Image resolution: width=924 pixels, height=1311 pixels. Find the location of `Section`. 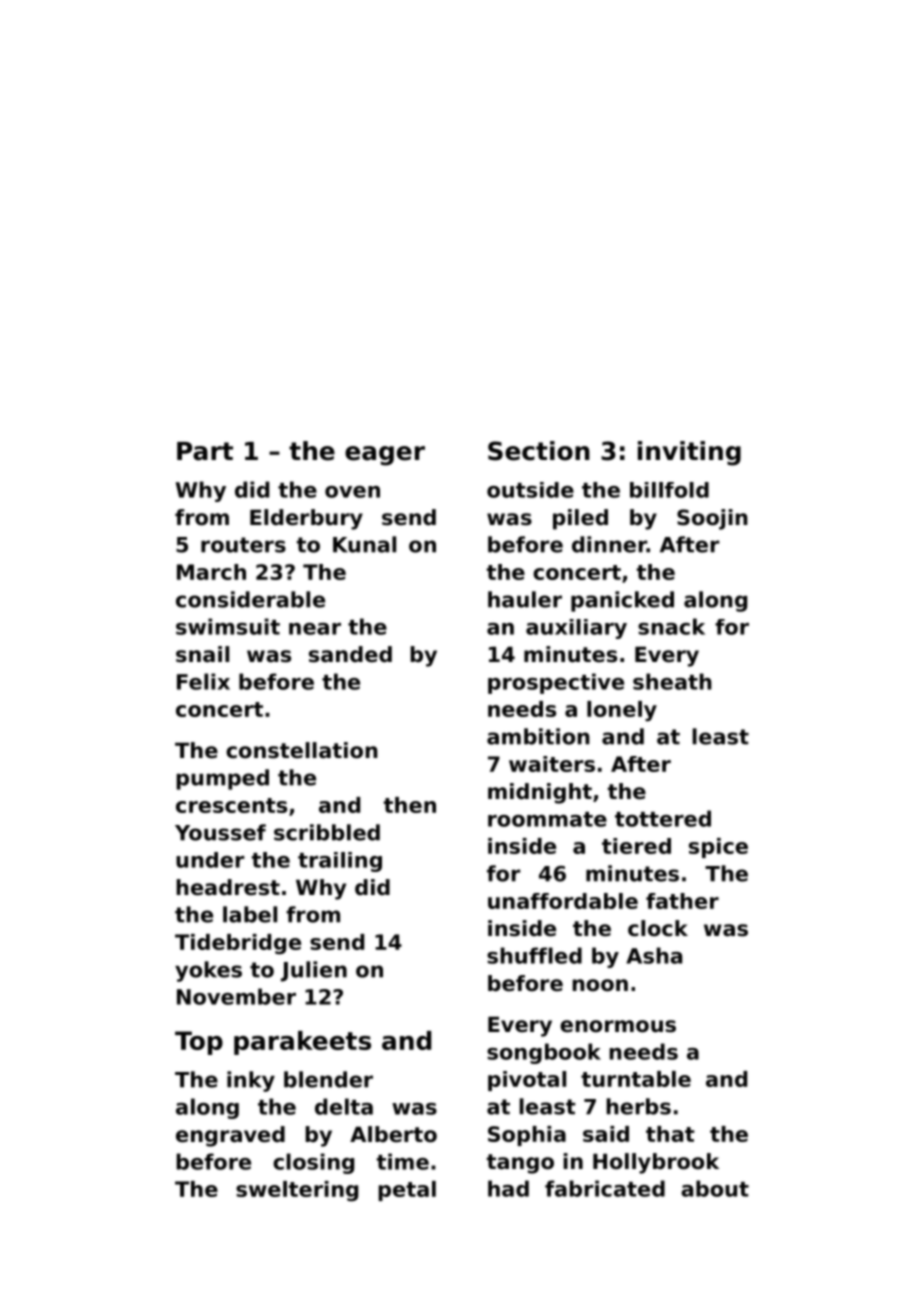

Section is located at coordinates (539, 451).
